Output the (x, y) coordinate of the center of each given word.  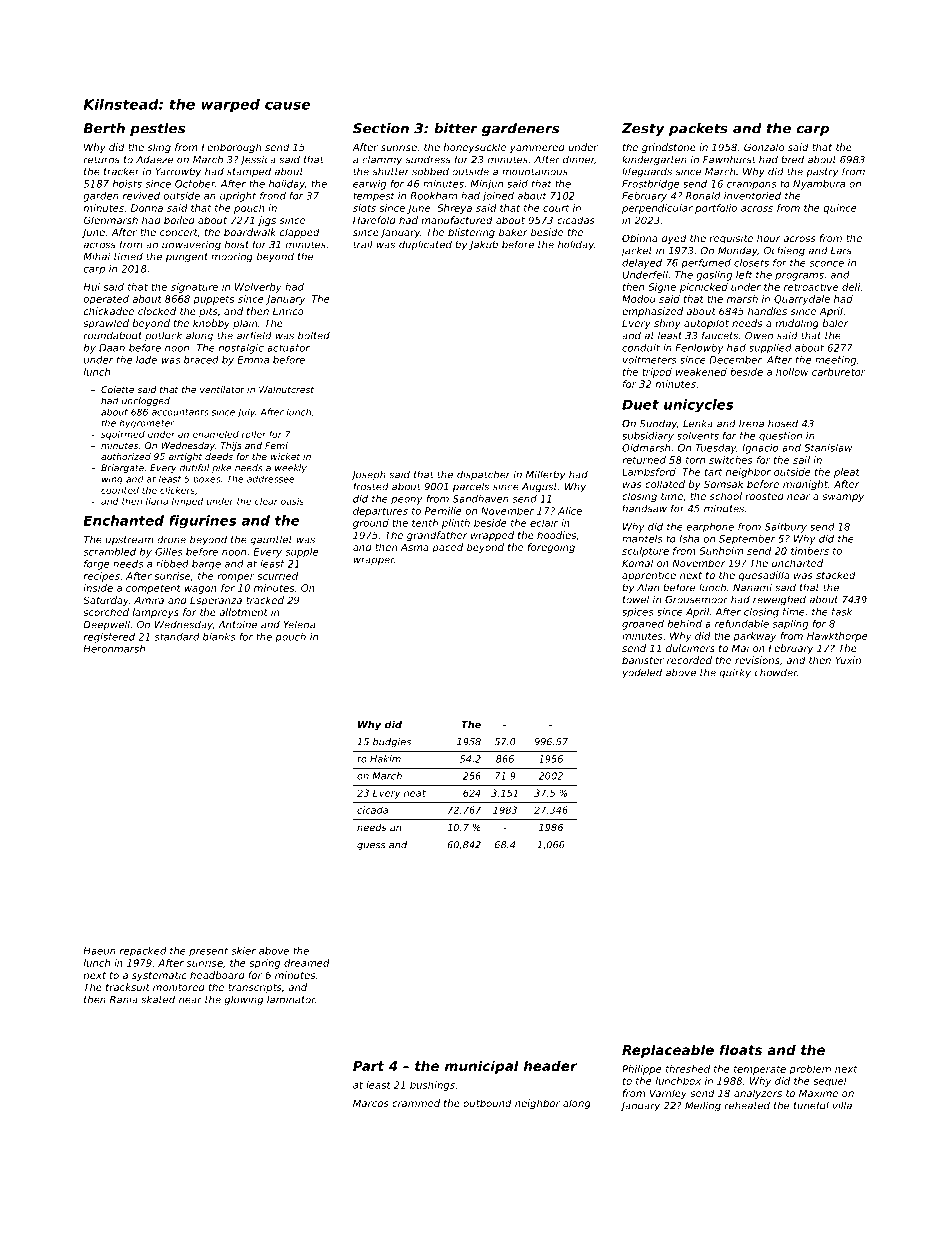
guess (371, 847)
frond (273, 196)
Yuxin (848, 660)
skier (243, 951)
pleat (847, 473)
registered (109, 638)
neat (415, 793)
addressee (271, 479)
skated (158, 999)
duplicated (425, 245)
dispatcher (483, 475)
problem (810, 1070)
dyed (674, 239)
